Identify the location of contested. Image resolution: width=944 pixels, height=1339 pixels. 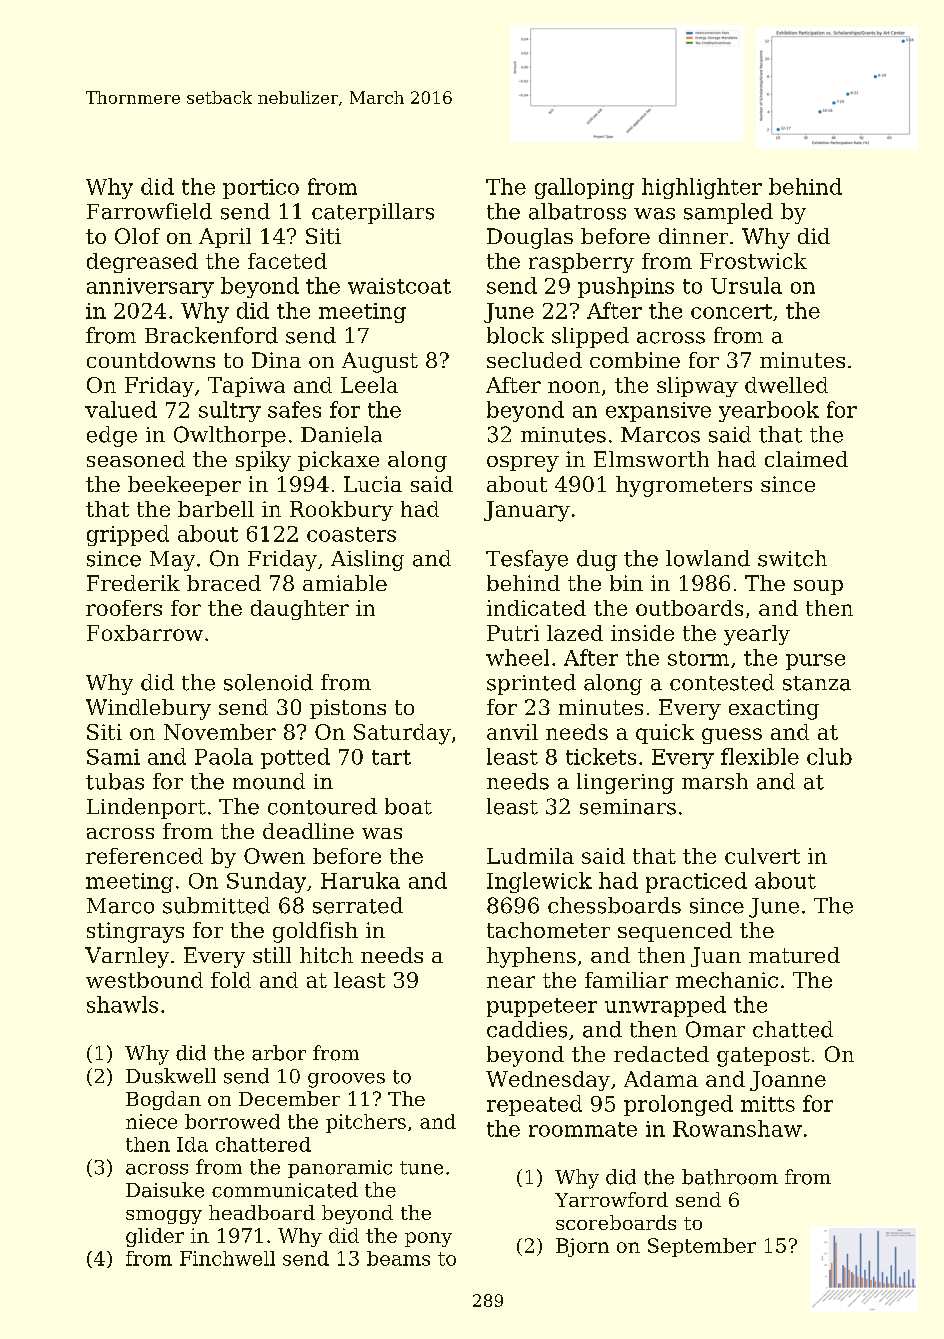
(722, 682).
